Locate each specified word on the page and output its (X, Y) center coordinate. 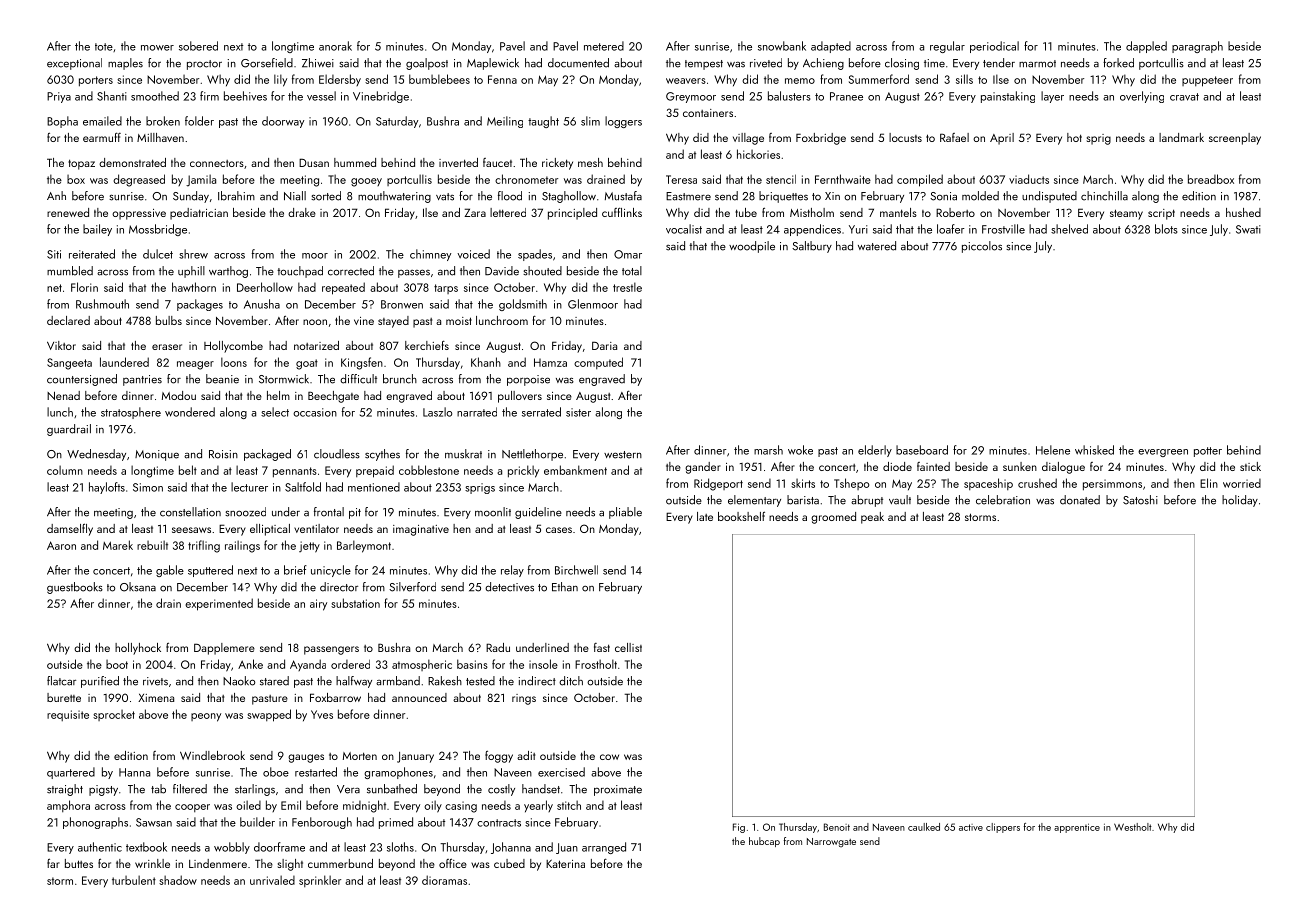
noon (315, 322)
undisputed (1049, 197)
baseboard (922, 450)
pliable (625, 513)
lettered (508, 212)
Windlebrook (212, 755)
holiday (1240, 501)
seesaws (191, 530)
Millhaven (160, 137)
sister (578, 412)
